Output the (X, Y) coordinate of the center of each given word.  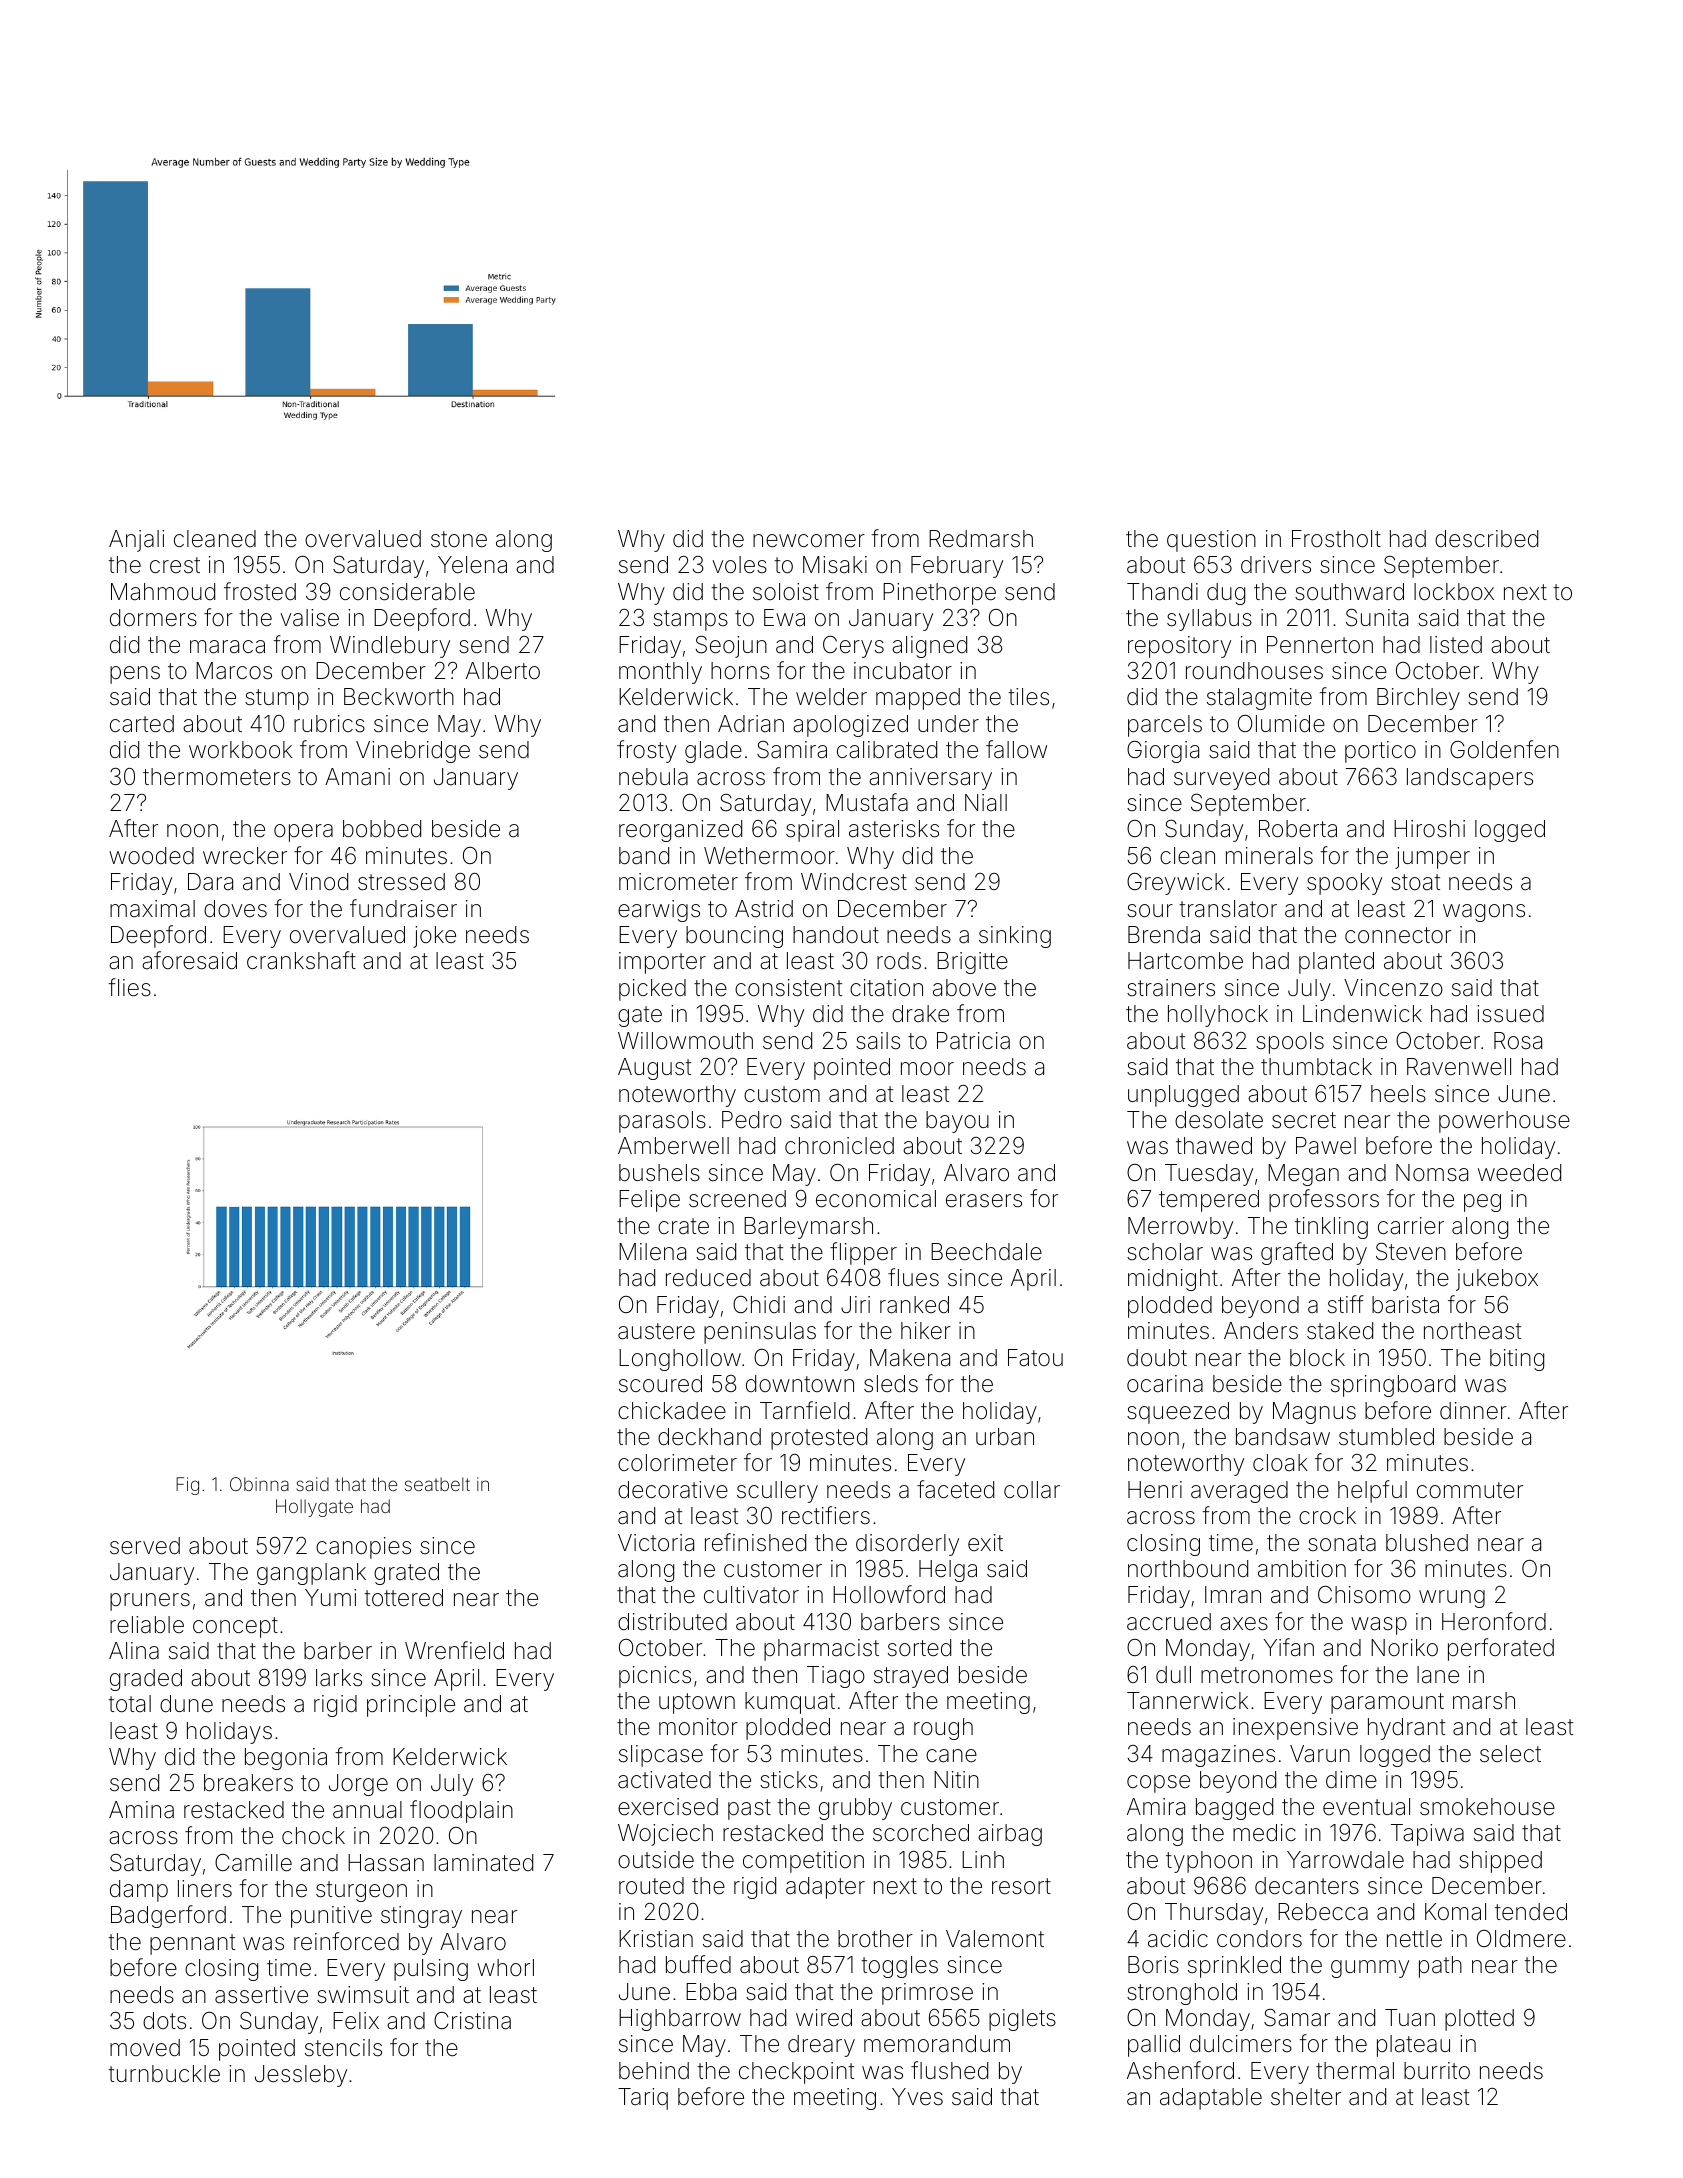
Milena (652, 1251)
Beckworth (399, 697)
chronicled (839, 1146)
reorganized (680, 831)
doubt (1157, 1358)
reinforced (346, 1941)
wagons (1484, 913)
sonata (1342, 1543)
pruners (150, 1602)
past (749, 1809)
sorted (919, 1648)
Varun (1320, 1754)
